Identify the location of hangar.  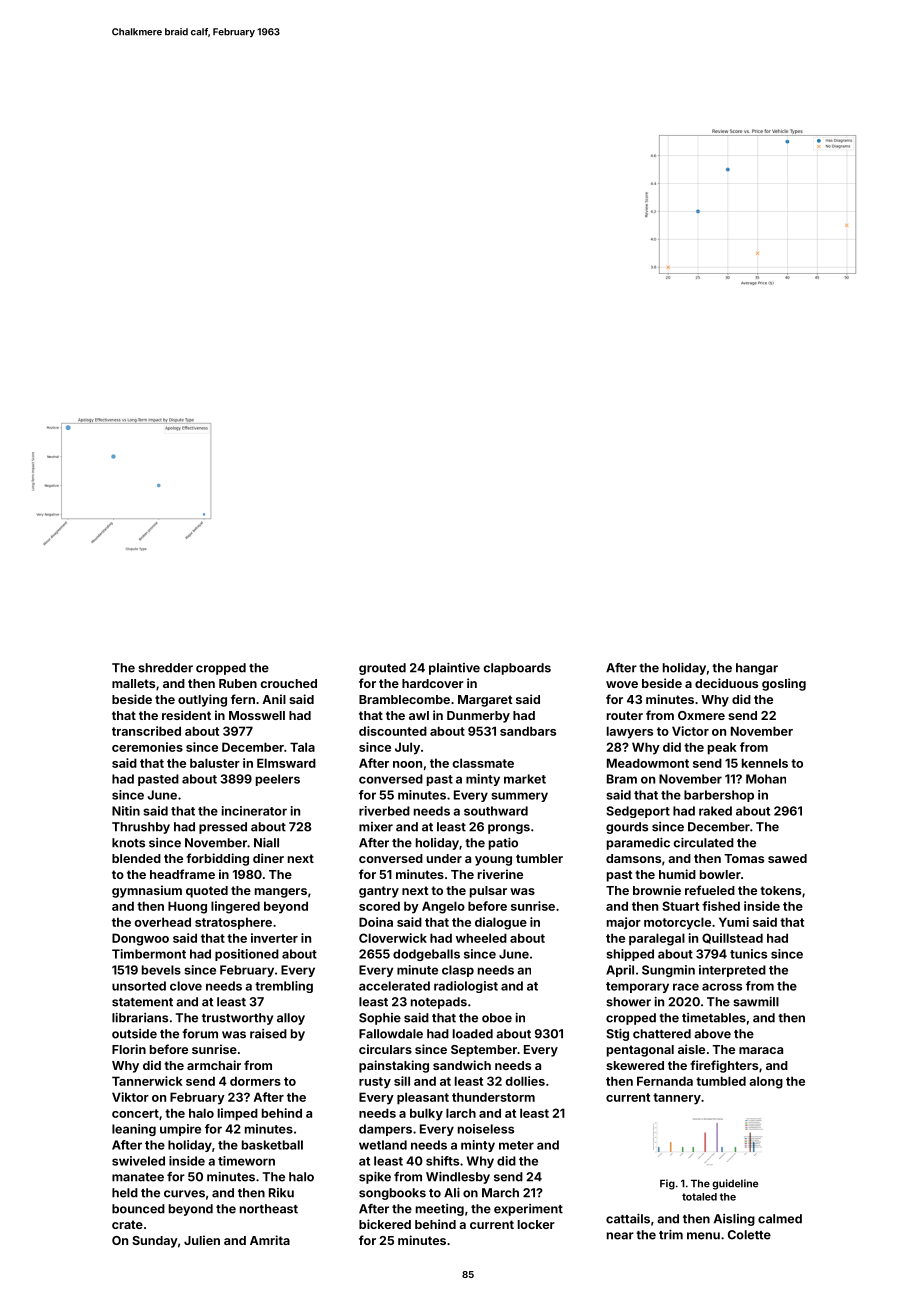
(757, 669).
